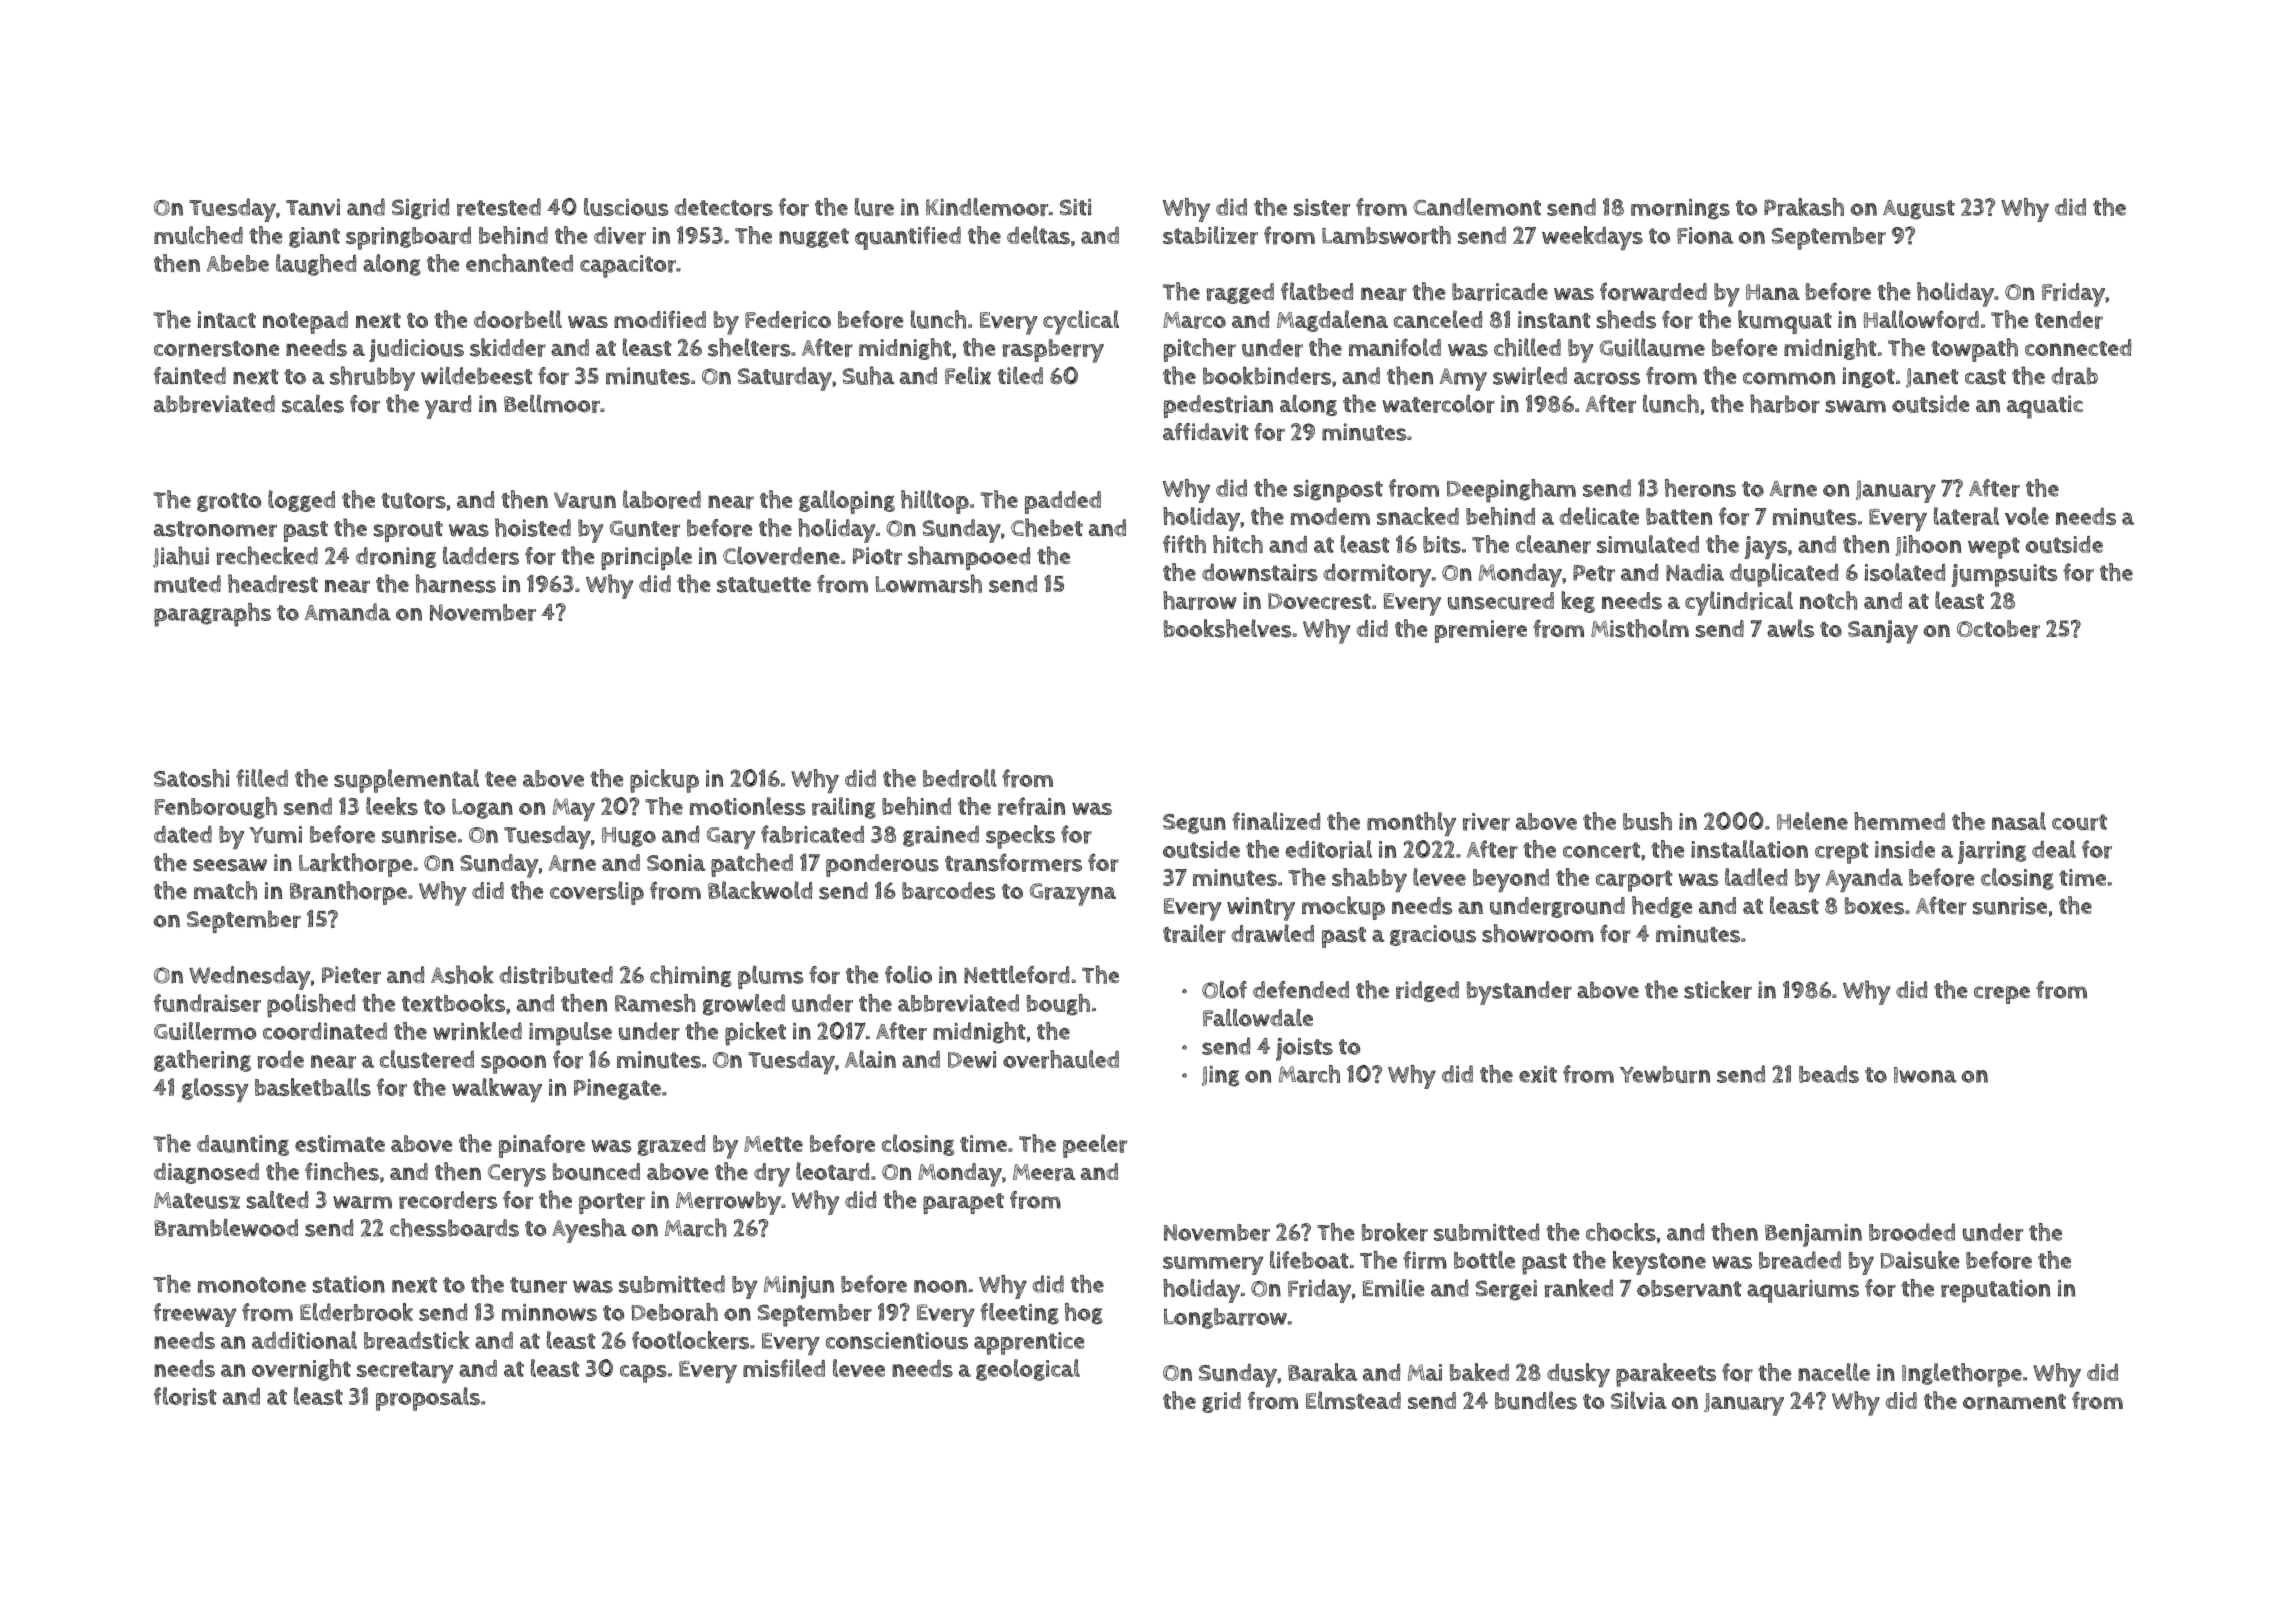  What do you see at coordinates (538, 1285) in the screenshot?
I see `tuner` at bounding box center [538, 1285].
